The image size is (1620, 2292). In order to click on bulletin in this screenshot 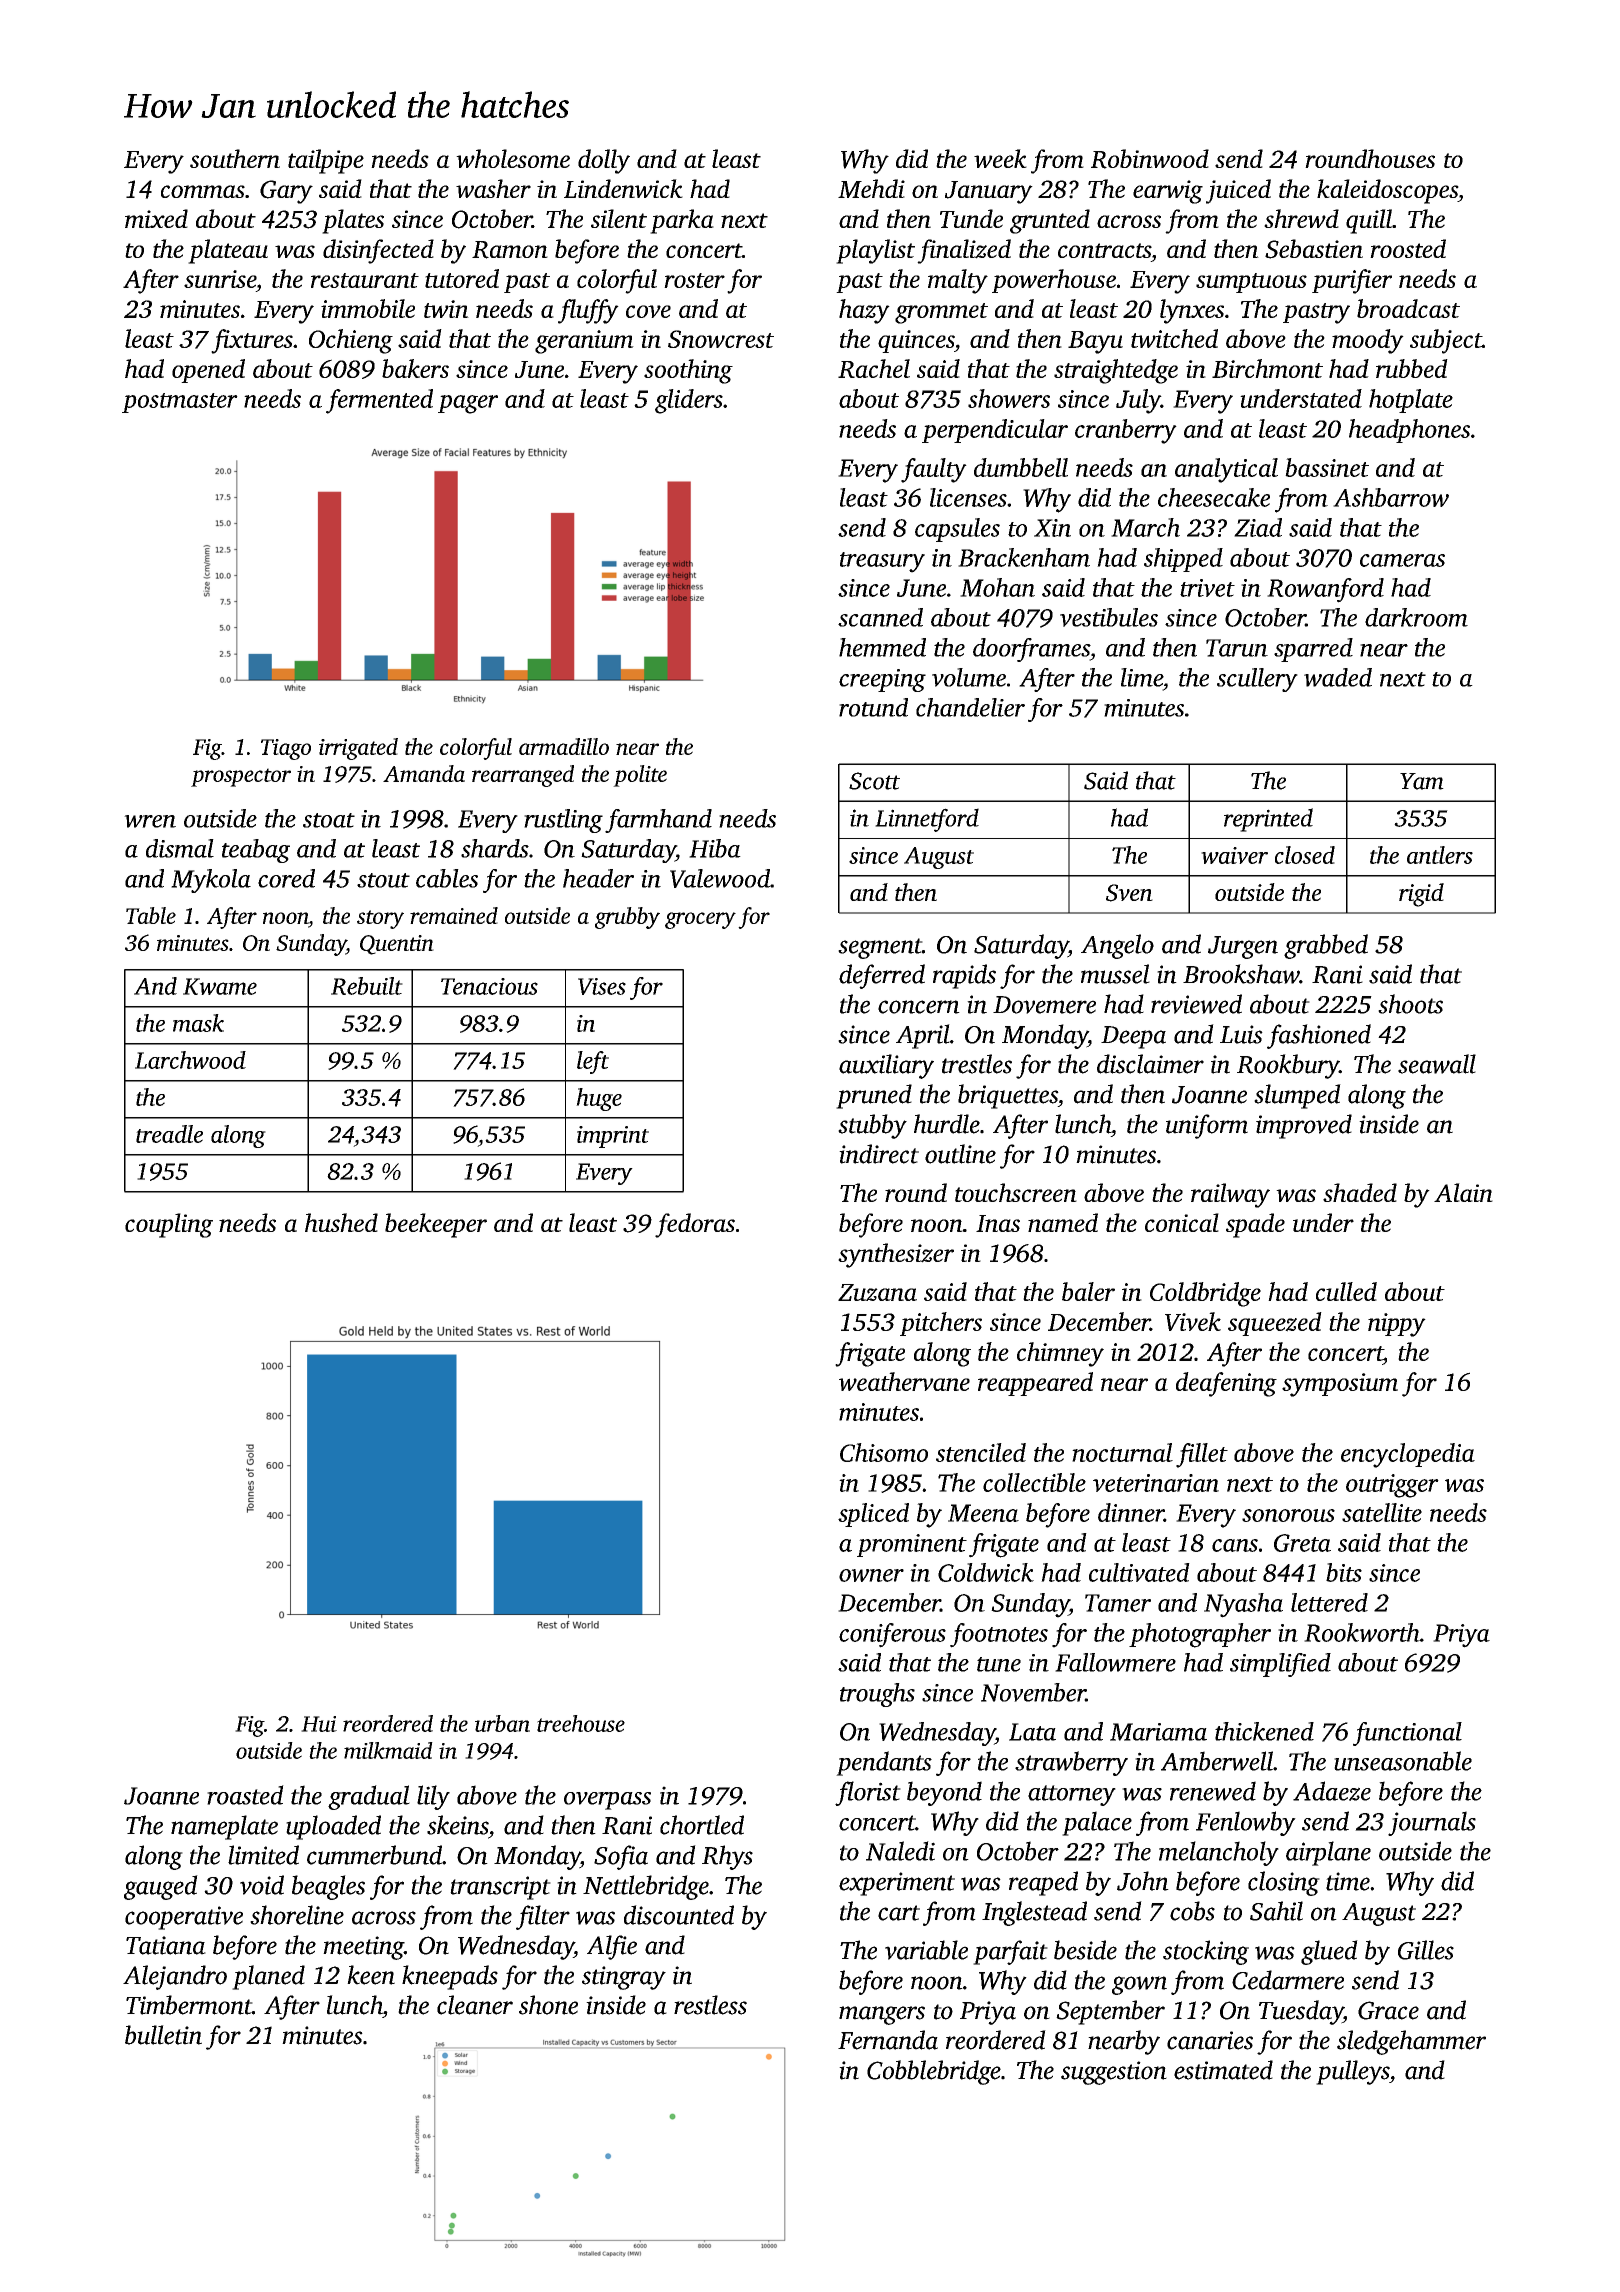, I will do `click(163, 2035)`.
